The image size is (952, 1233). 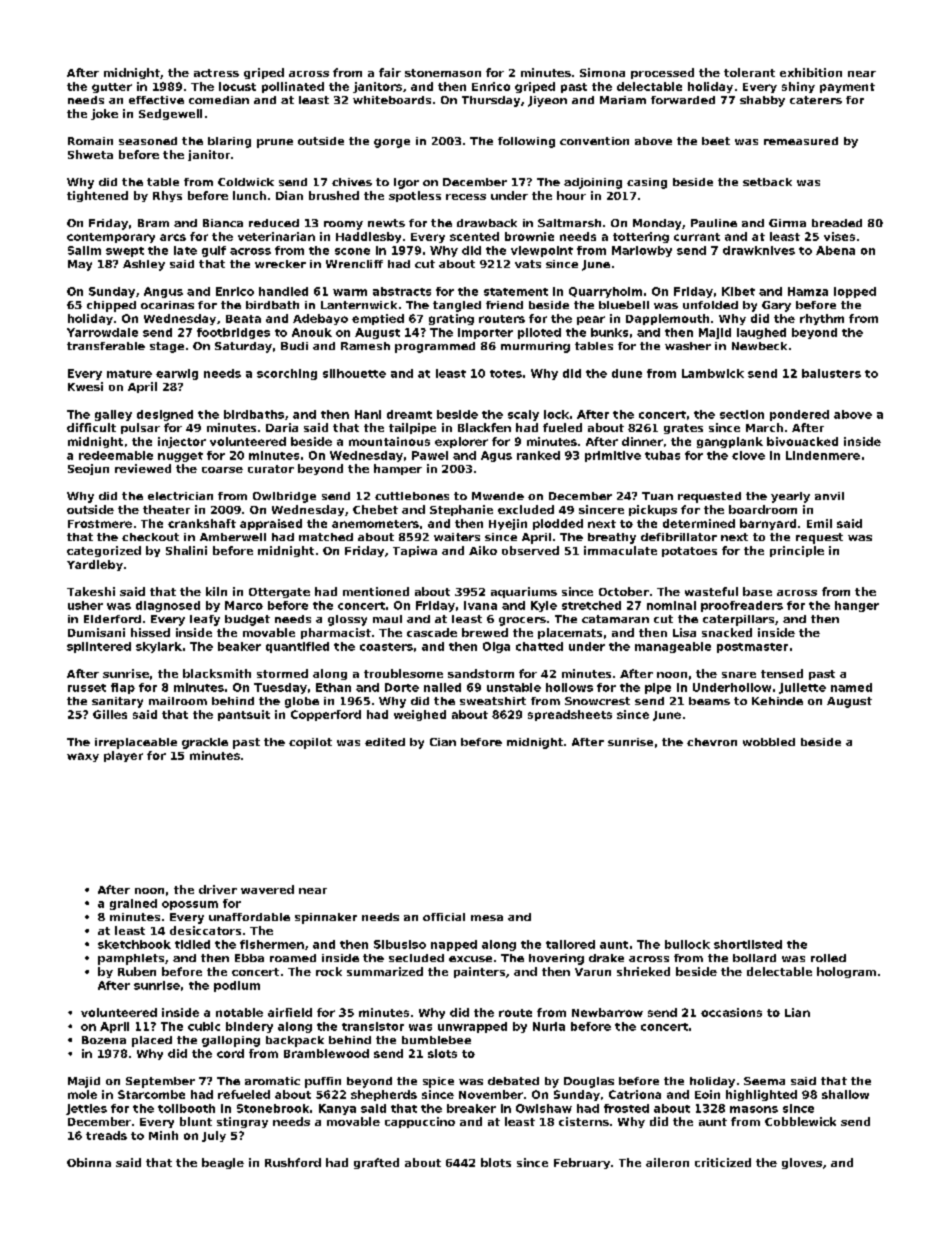 I want to click on spinnaker, so click(x=326, y=918).
